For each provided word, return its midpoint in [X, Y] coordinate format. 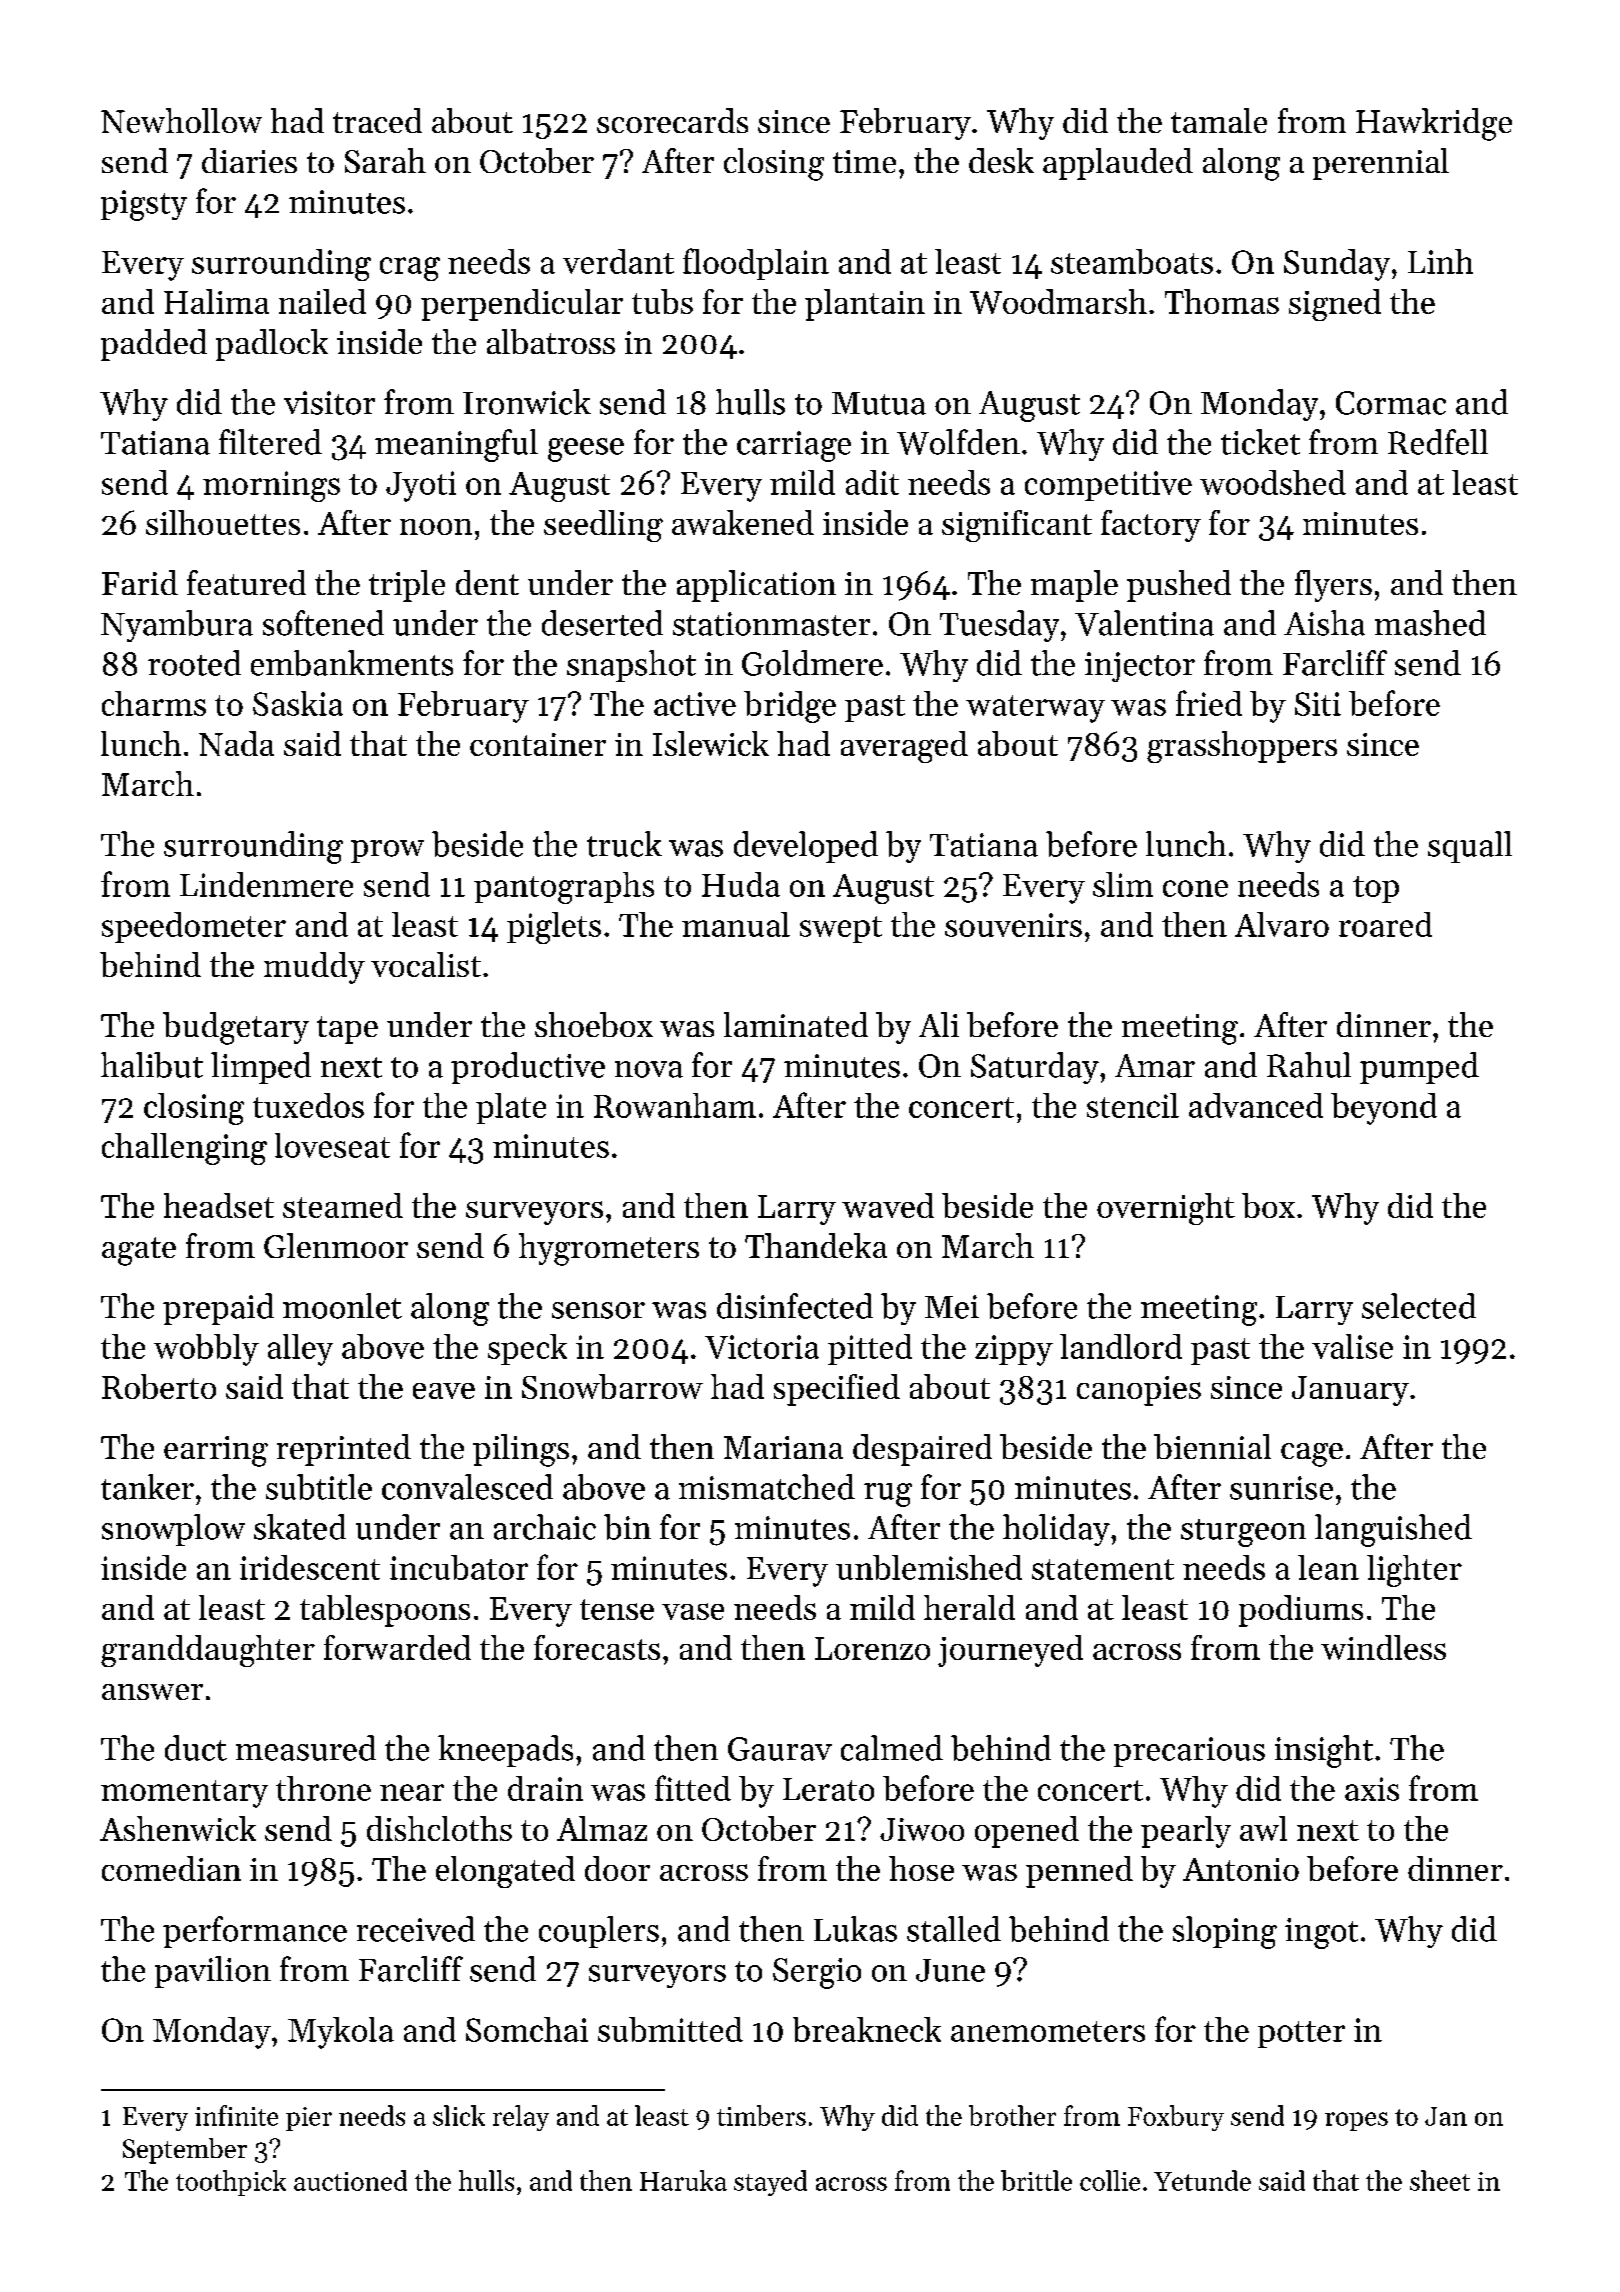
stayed [770, 2183]
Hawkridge [1434, 124]
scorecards [672, 120]
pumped [1419, 1068]
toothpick [231, 2183]
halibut [152, 1065]
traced [377, 120]
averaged [904, 747]
